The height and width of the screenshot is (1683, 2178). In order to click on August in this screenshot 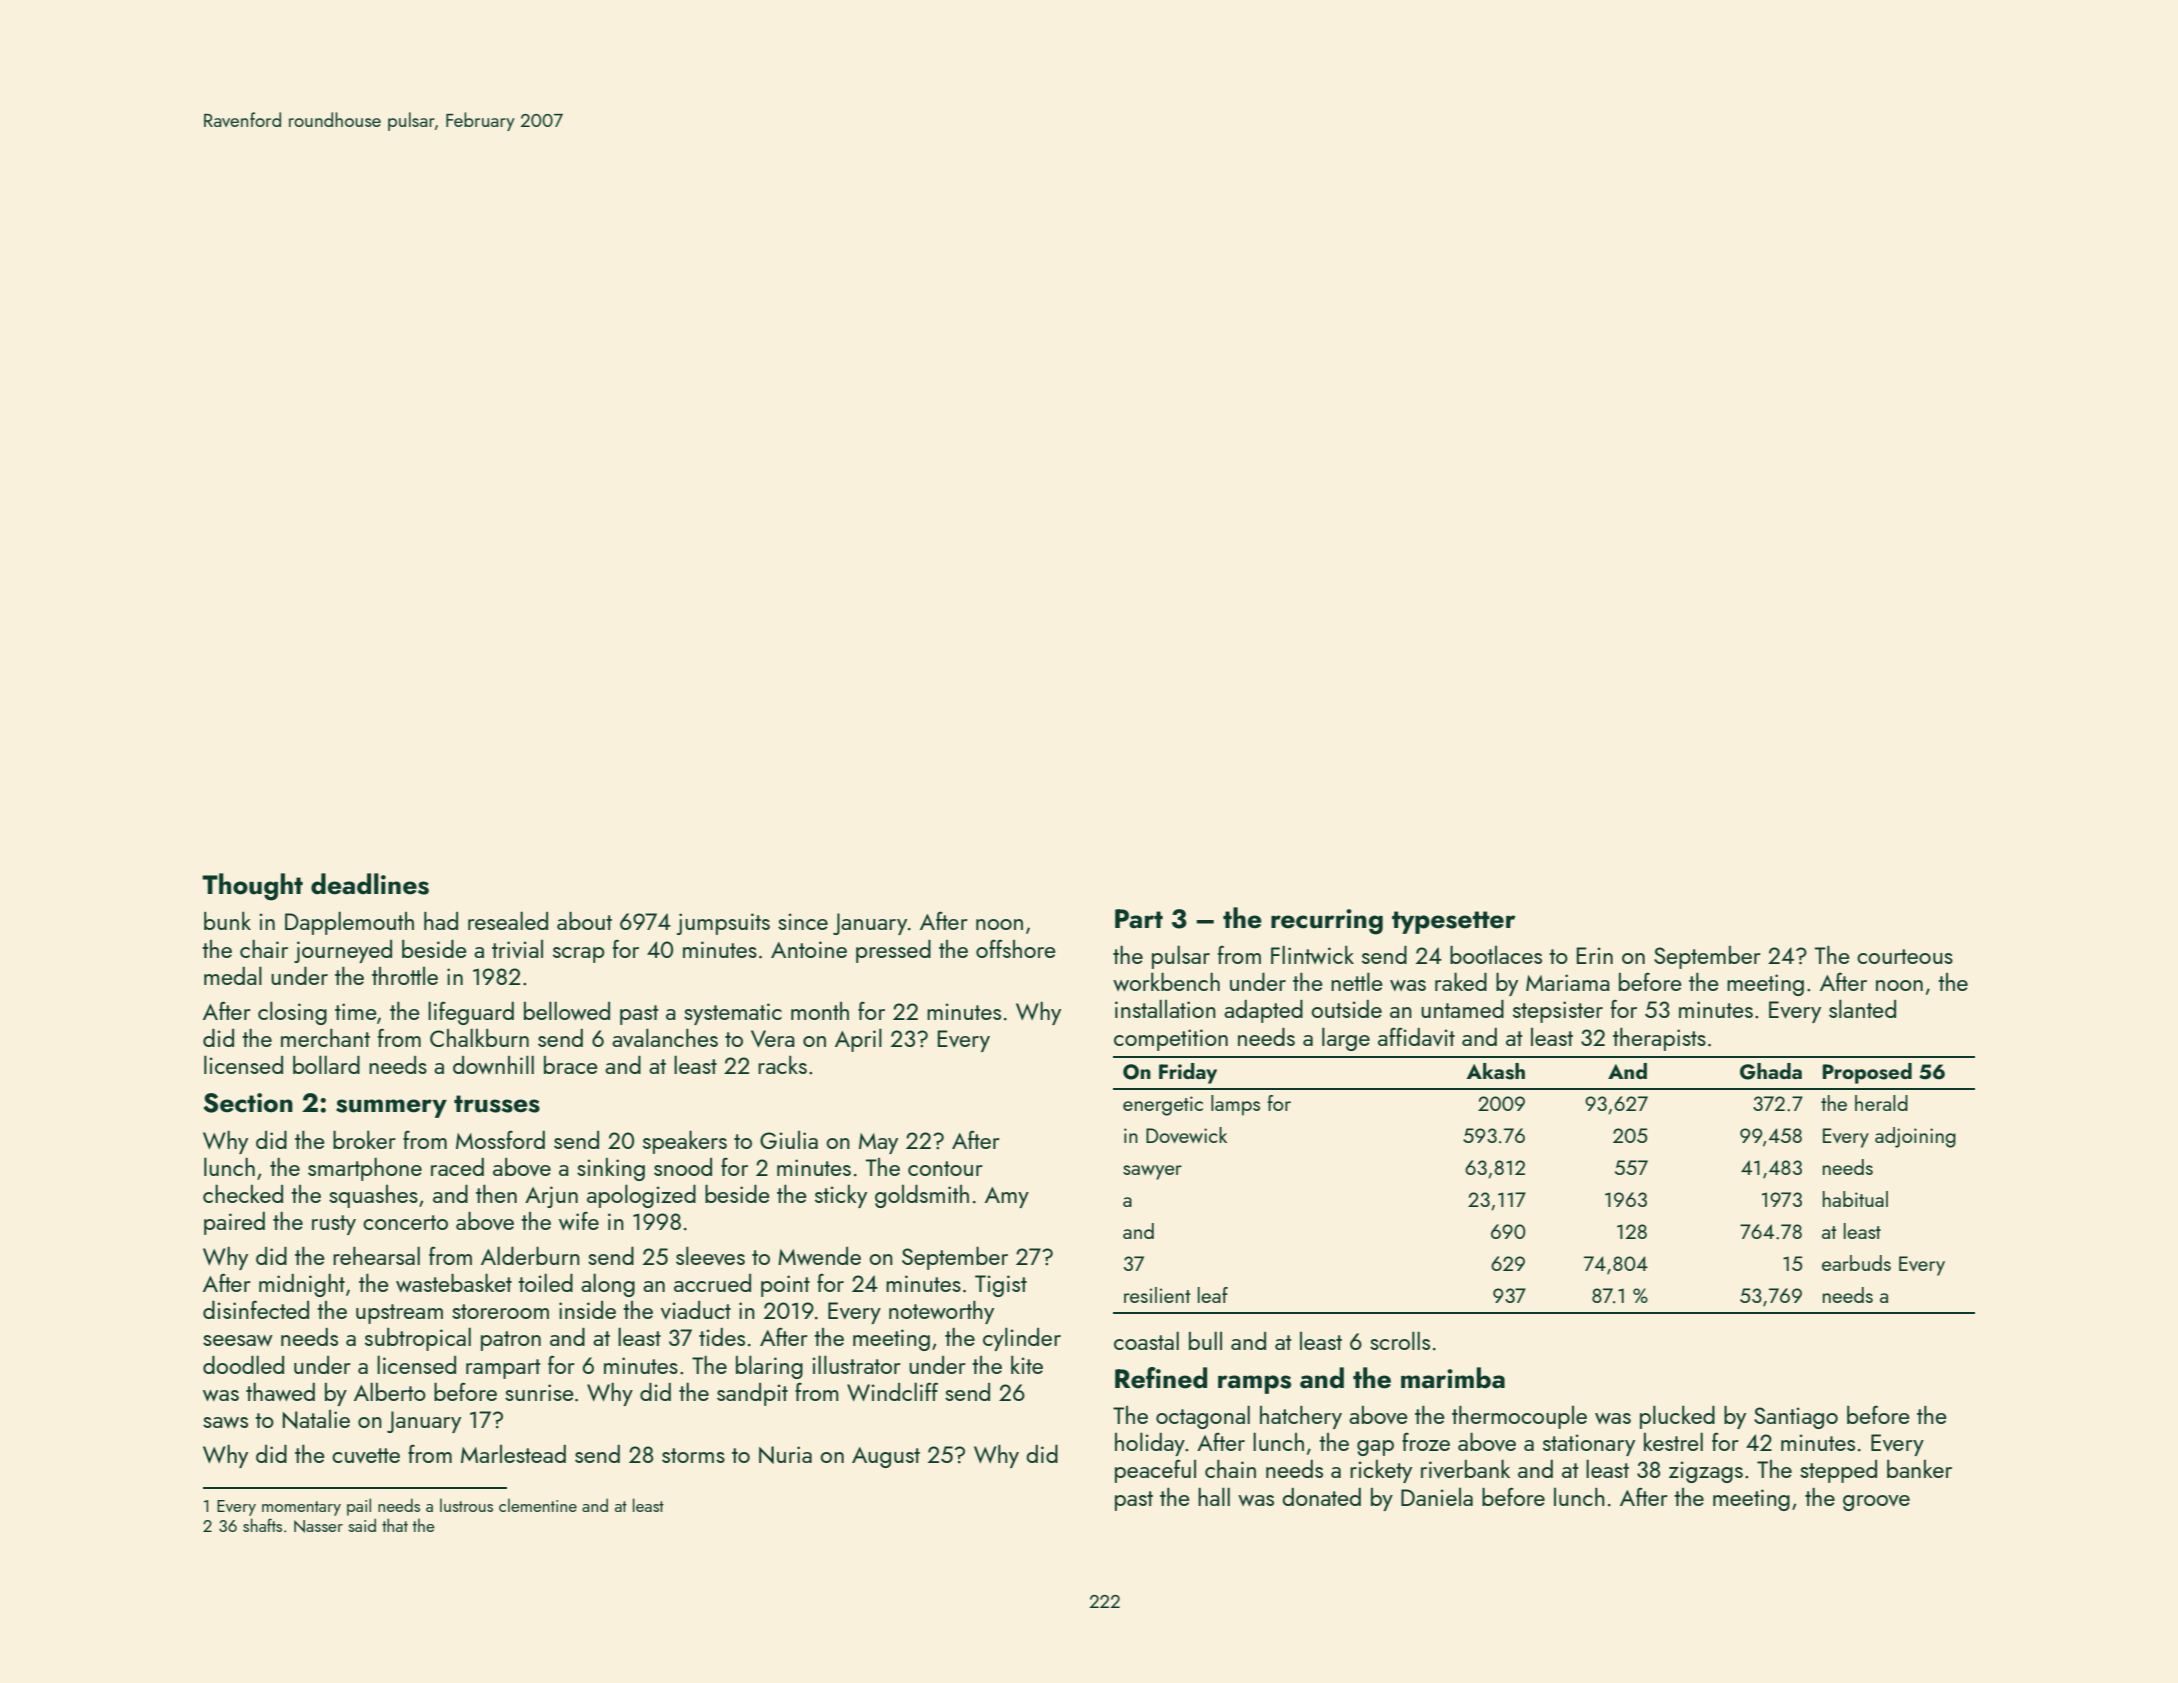, I will do `click(886, 1457)`.
